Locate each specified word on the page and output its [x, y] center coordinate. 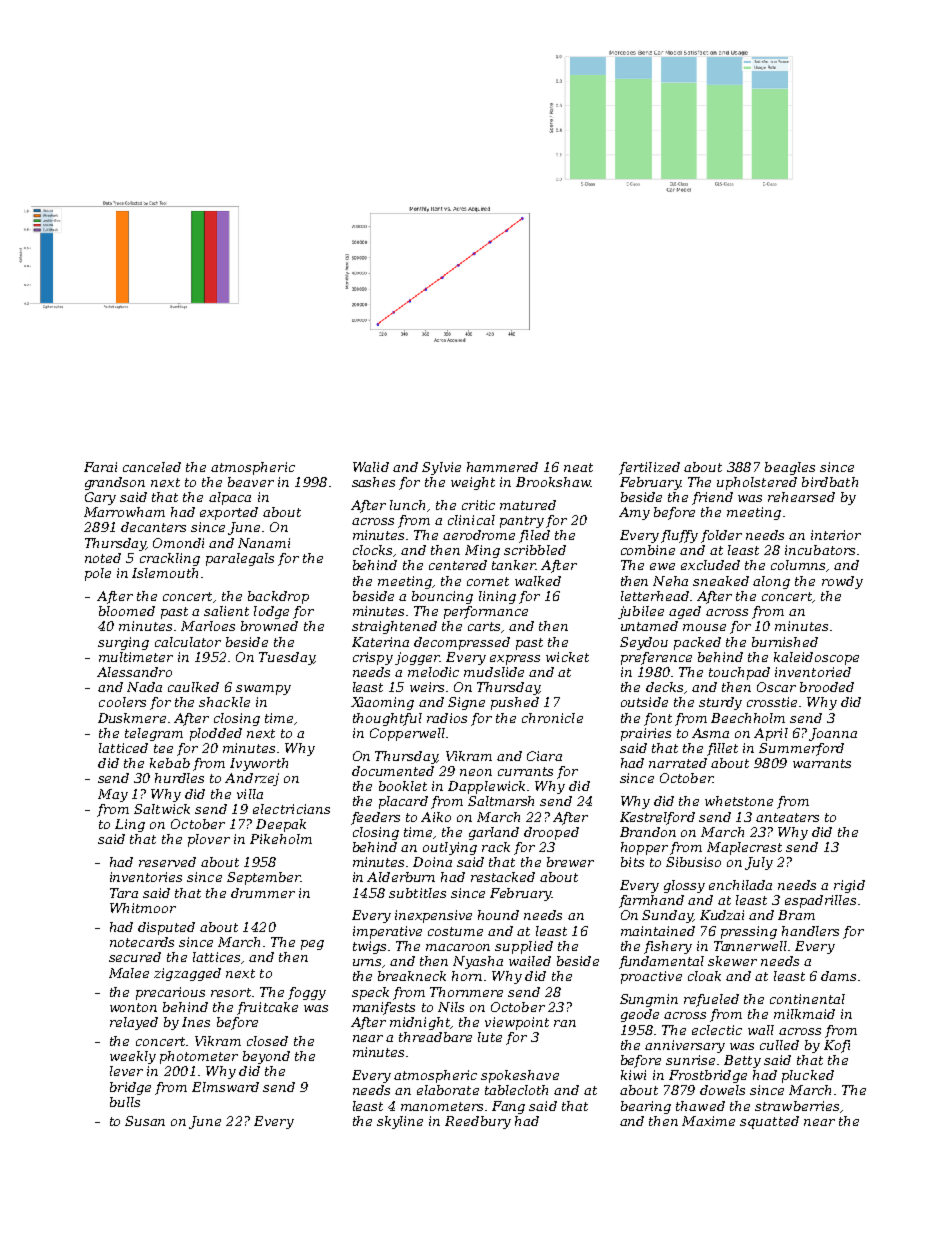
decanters [153, 527]
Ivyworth [259, 764]
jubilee [641, 612]
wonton [133, 1007]
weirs [427, 687]
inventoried [813, 672]
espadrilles [820, 901]
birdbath [830, 482]
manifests [384, 1008]
